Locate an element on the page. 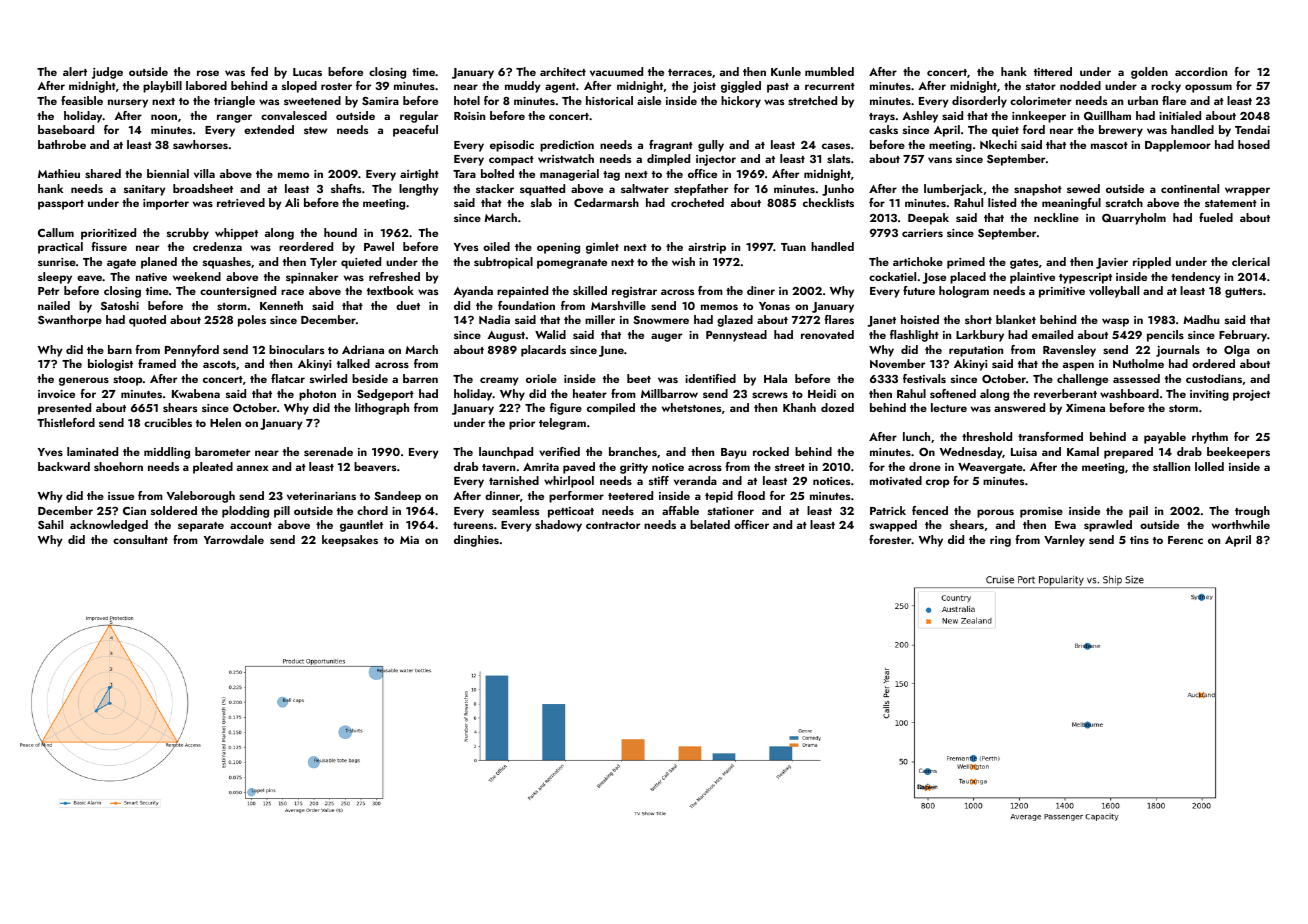  vacuumed is located at coordinates (616, 71).
